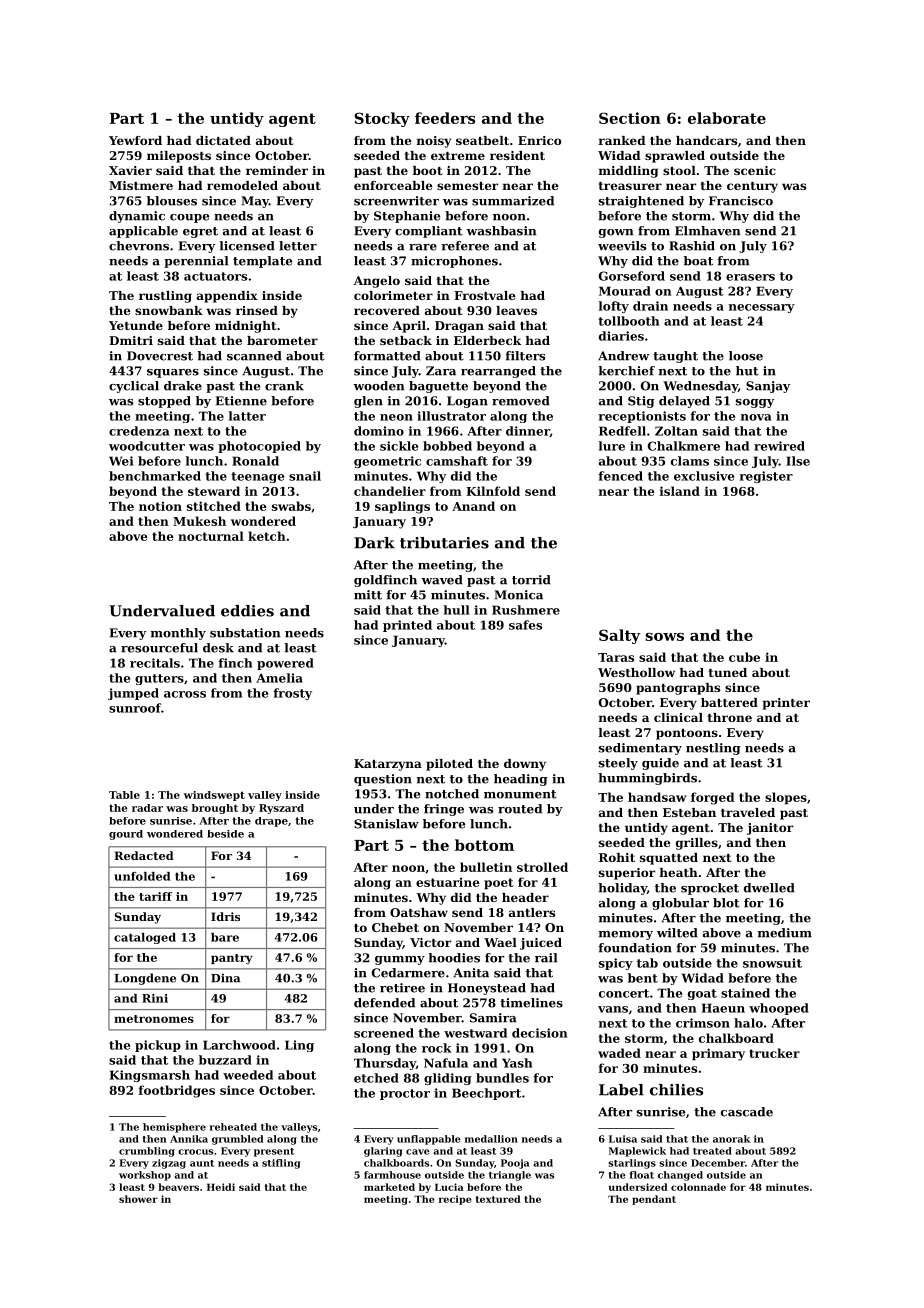 This image has height=1308, width=924. I want to click on Heidi, so click(221, 1187).
